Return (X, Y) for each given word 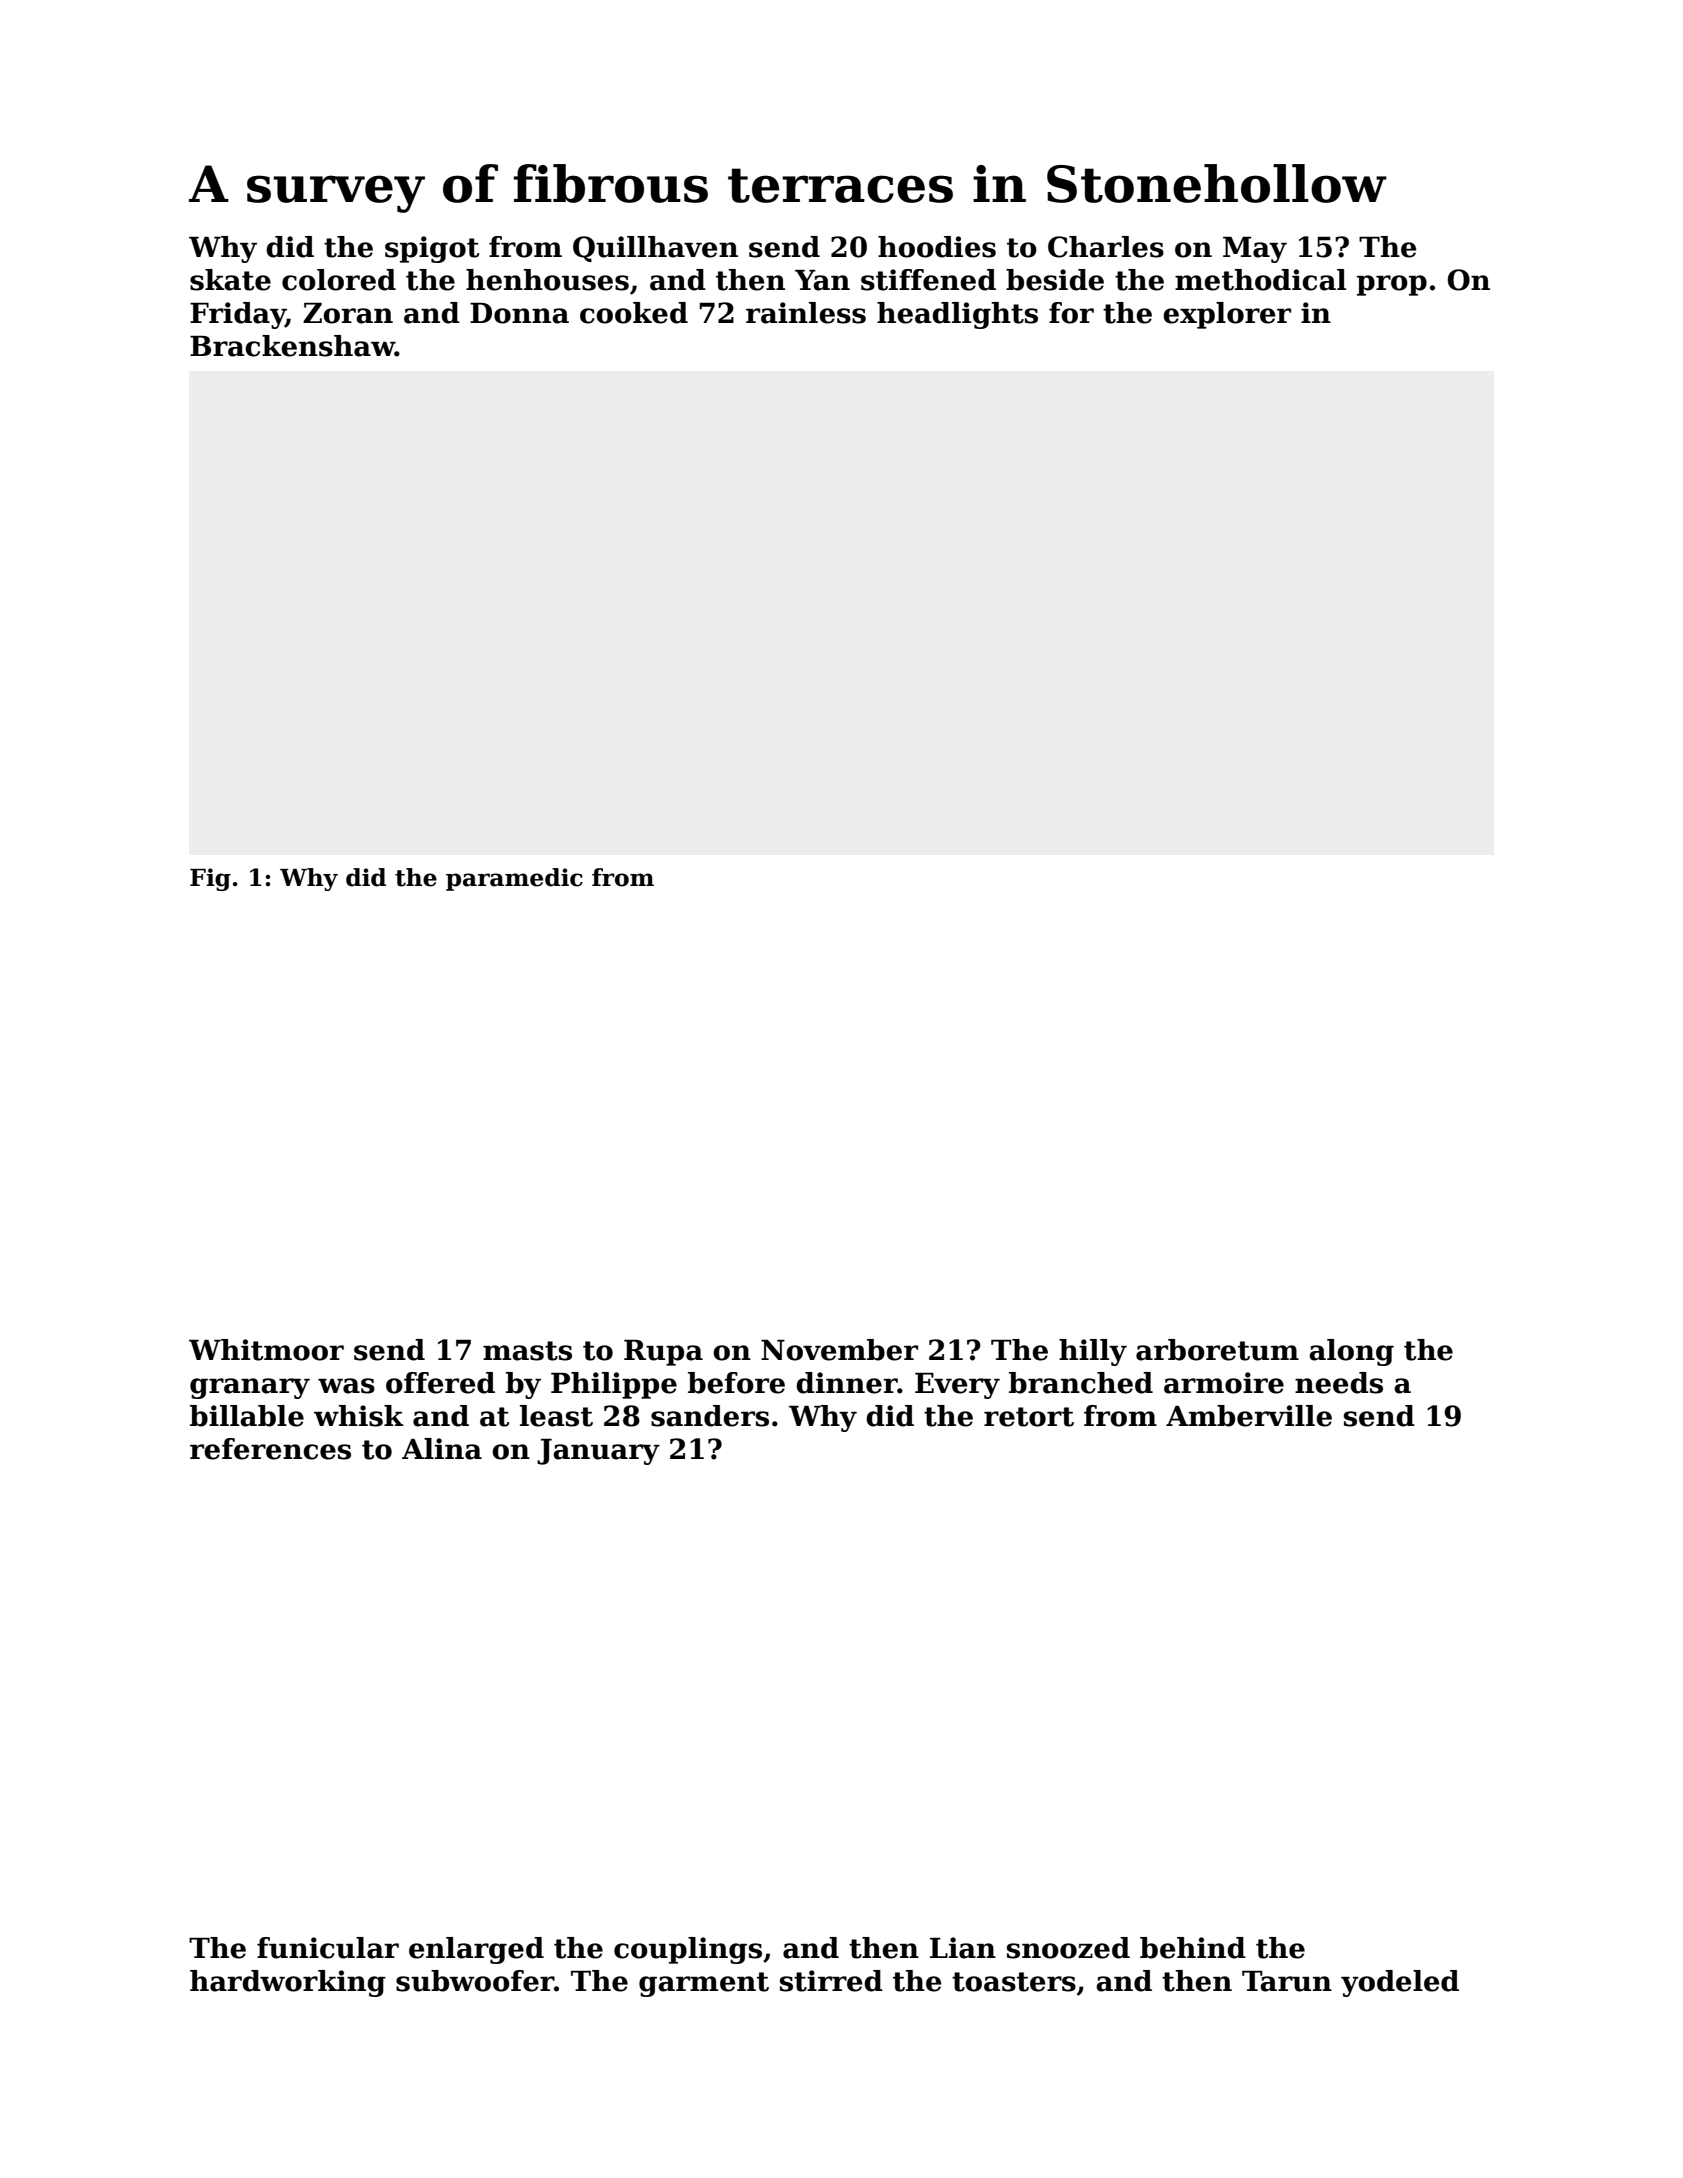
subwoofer (475, 1981)
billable (247, 1416)
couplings (688, 1950)
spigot (432, 249)
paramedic (514, 879)
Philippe (614, 1385)
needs (1339, 1383)
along (1351, 1352)
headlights (957, 315)
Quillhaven (655, 249)
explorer (1227, 315)
